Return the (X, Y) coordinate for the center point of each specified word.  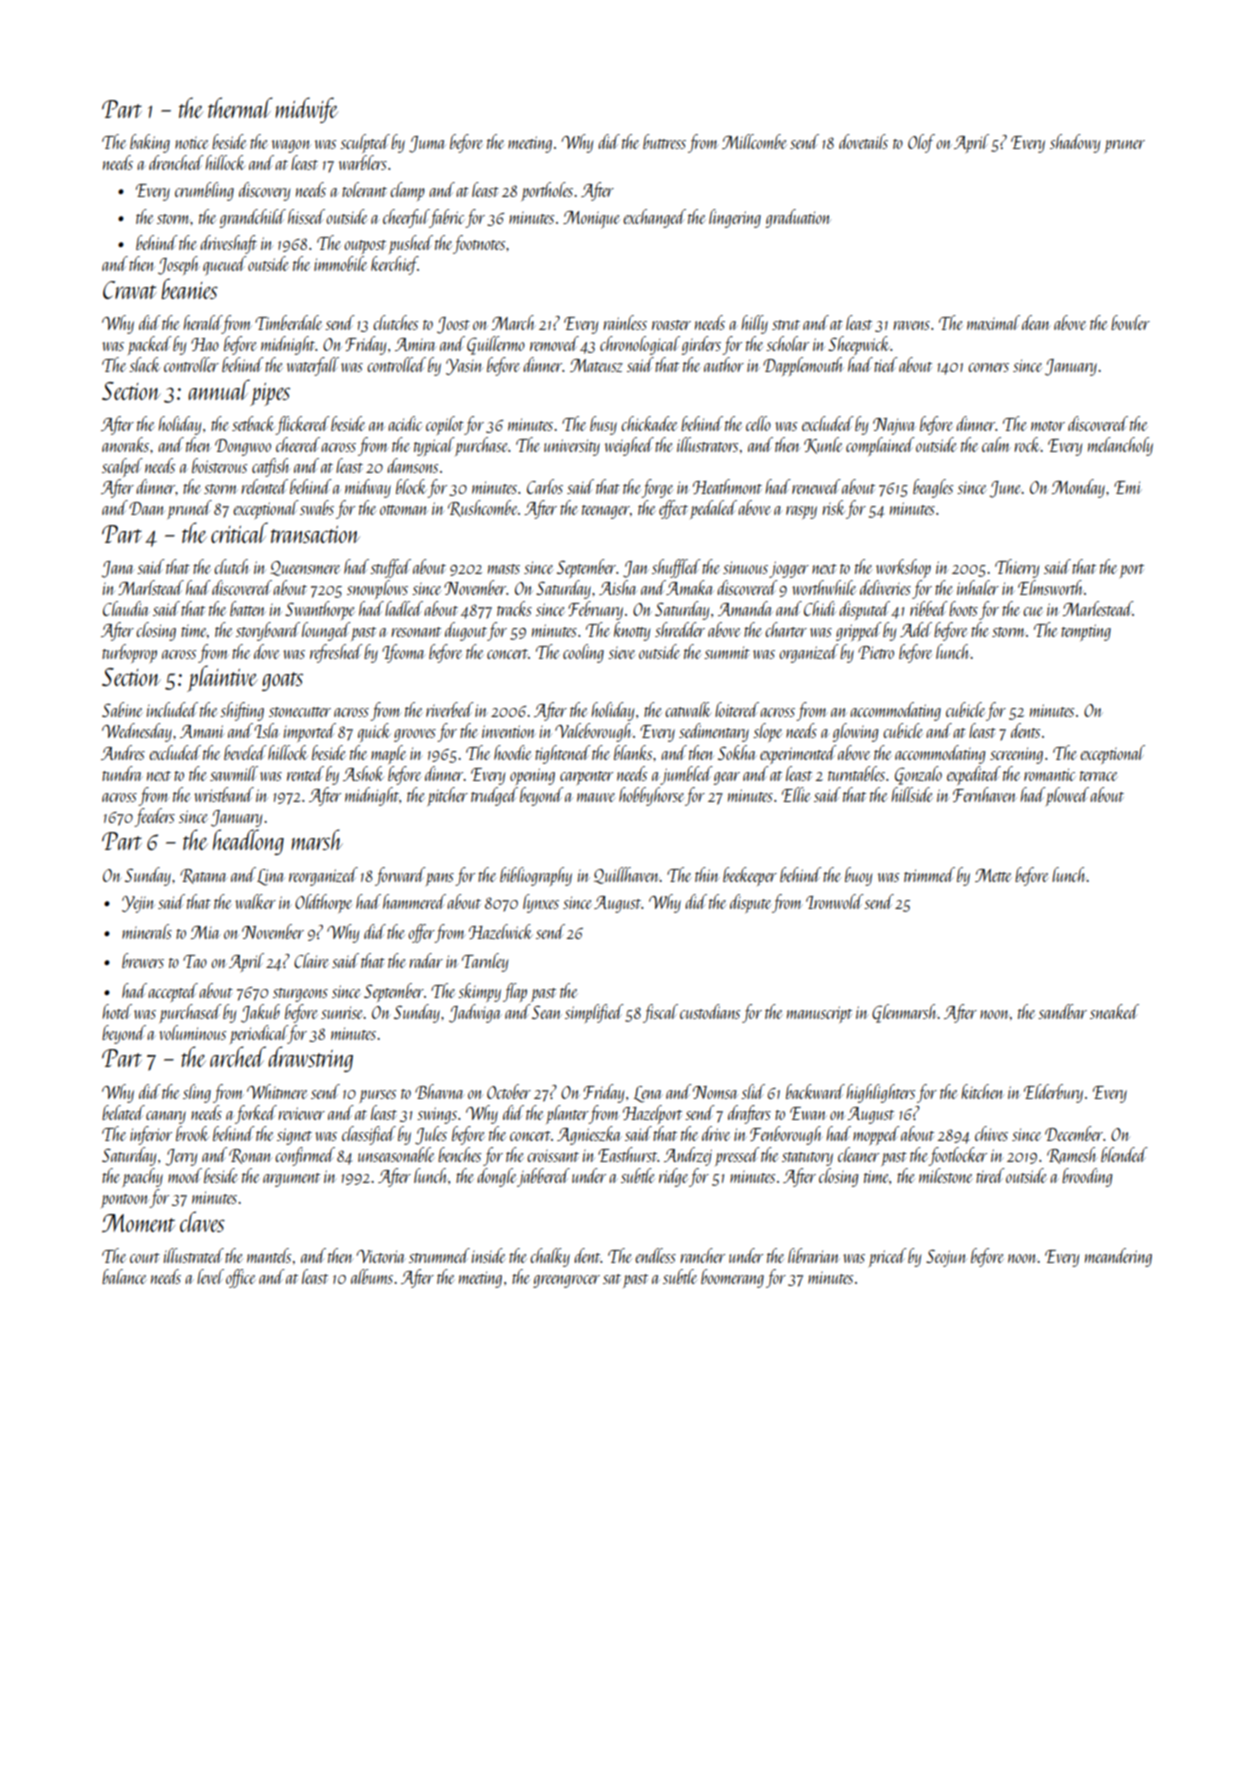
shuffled (676, 568)
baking (150, 143)
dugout (466, 631)
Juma (427, 144)
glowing (855, 732)
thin (707, 874)
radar (426, 960)
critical (239, 532)
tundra (121, 773)
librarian (813, 1255)
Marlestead (1098, 608)
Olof (921, 143)
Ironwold (835, 901)
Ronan (250, 1156)
